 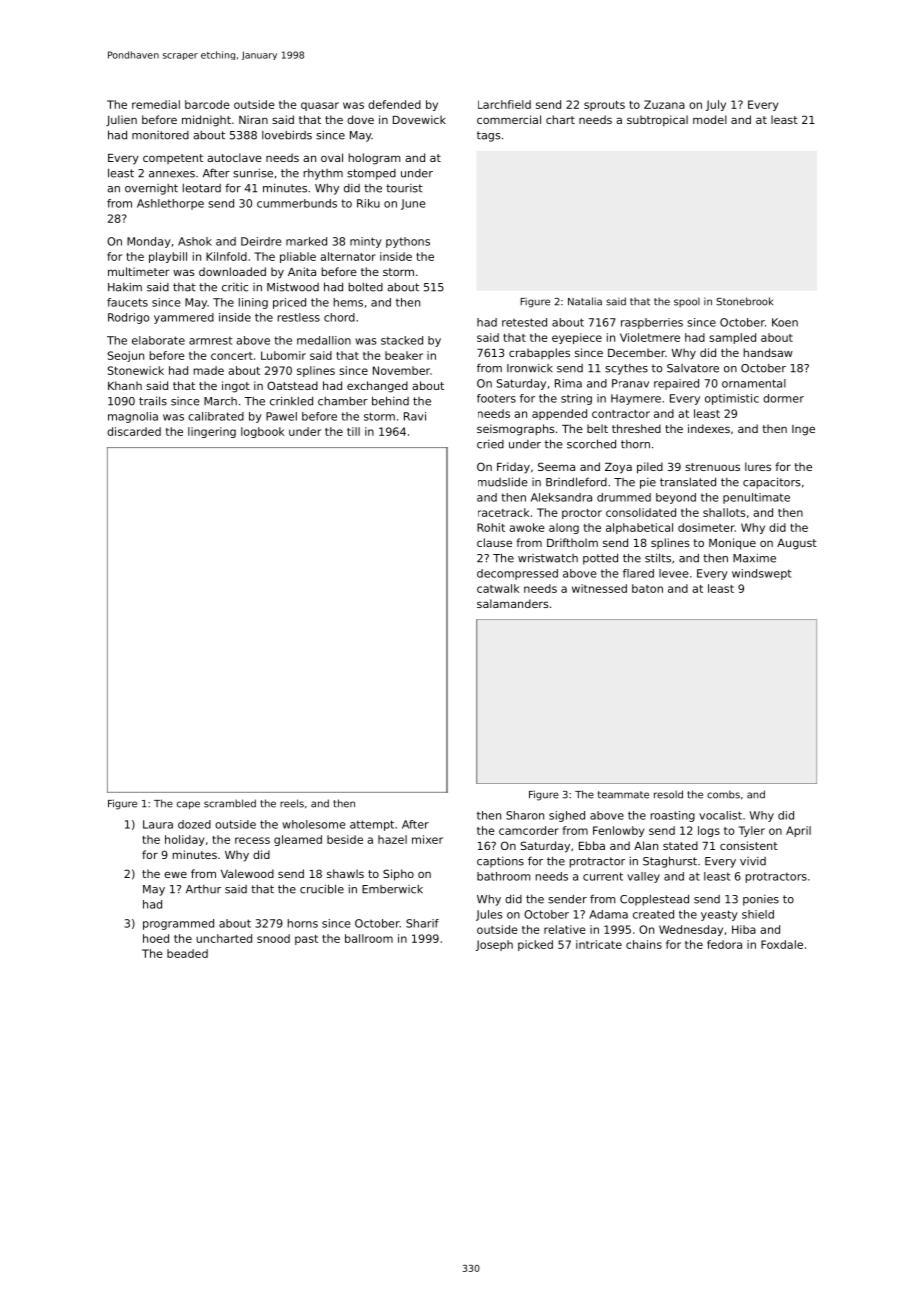 I want to click on commercial, so click(x=509, y=119).
